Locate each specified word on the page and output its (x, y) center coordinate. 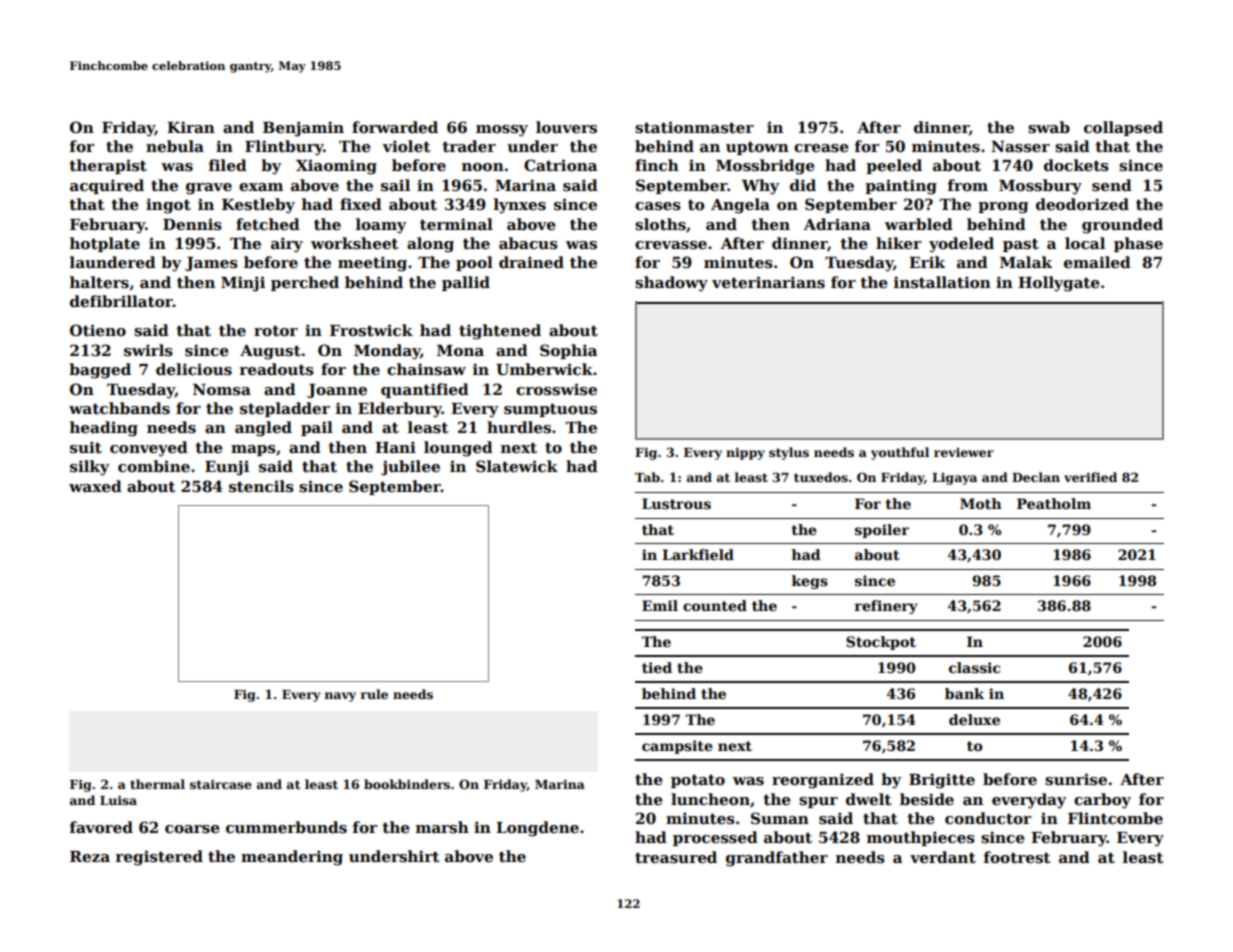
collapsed (1123, 128)
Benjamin (303, 129)
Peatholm (1054, 503)
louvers (566, 127)
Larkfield (698, 554)
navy (340, 697)
